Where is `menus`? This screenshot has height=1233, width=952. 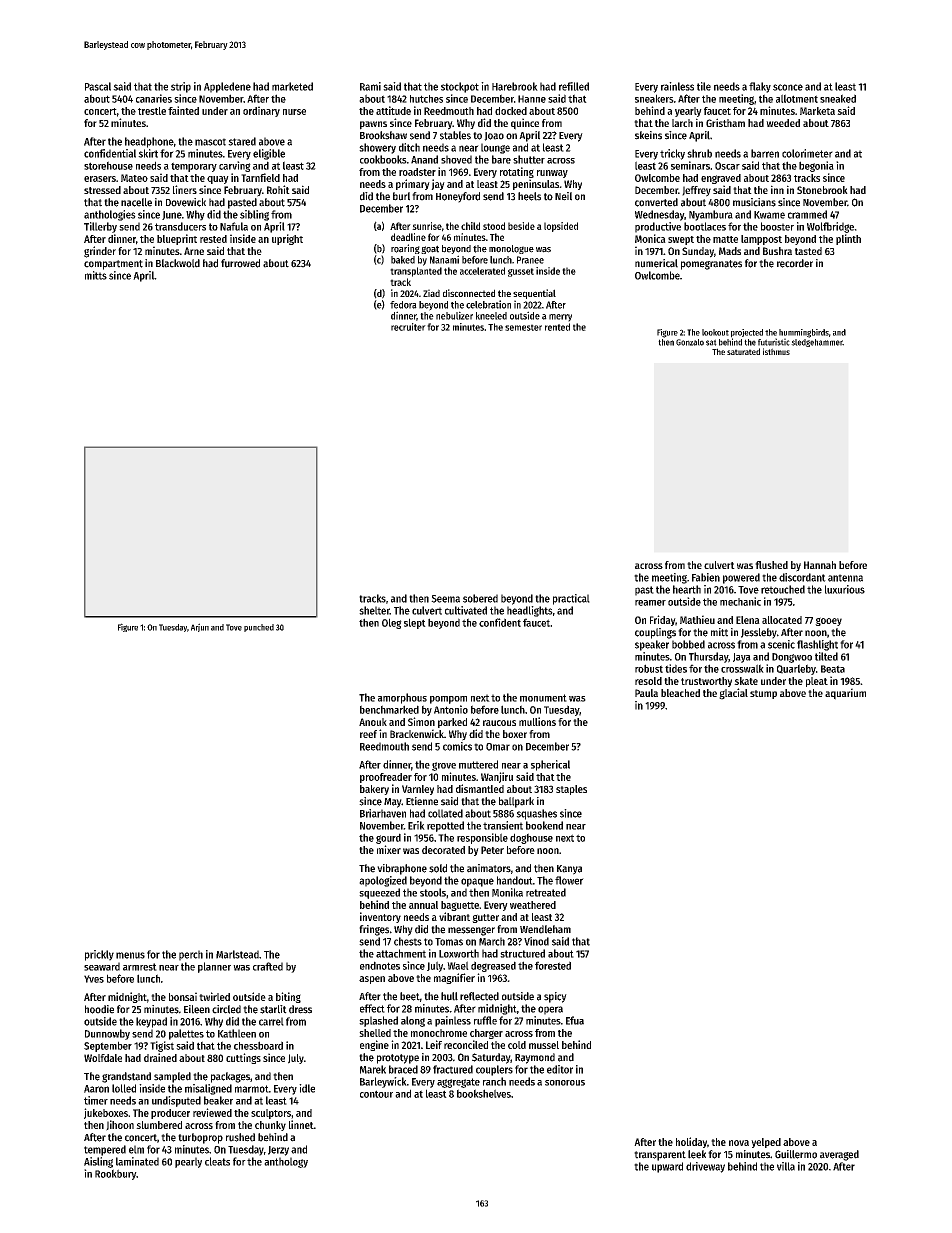
menus is located at coordinates (130, 955).
